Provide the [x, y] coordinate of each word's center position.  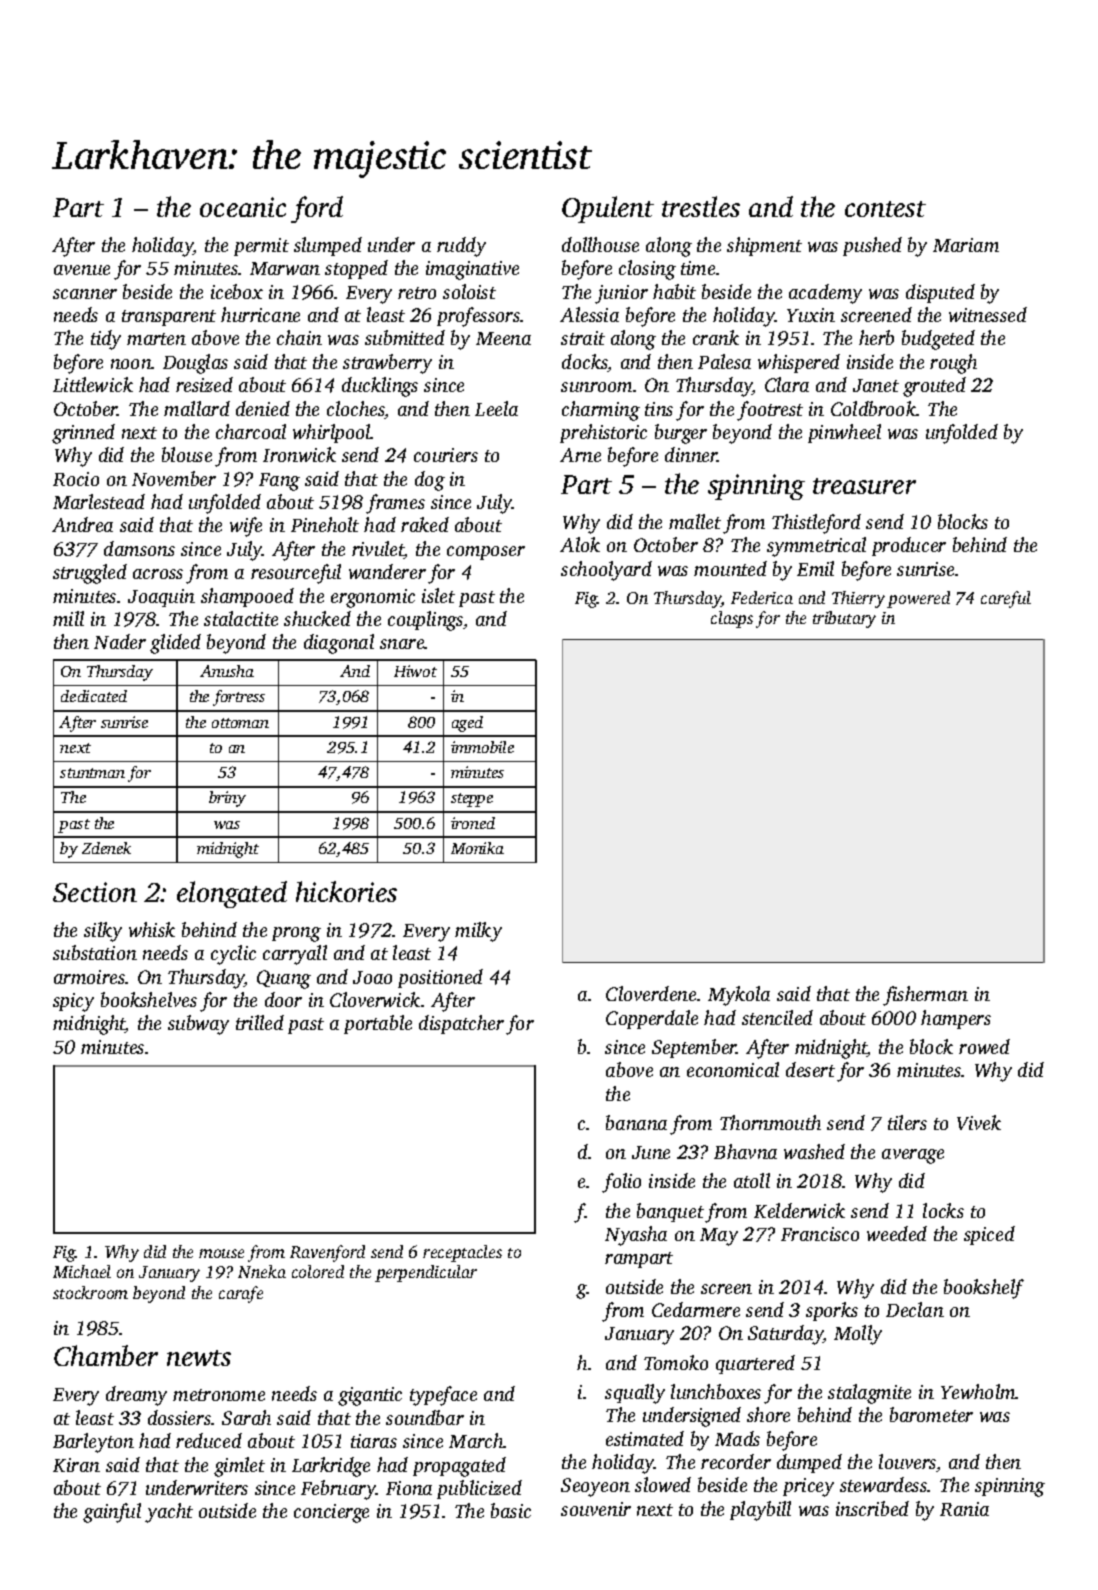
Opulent [608, 209]
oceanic [243, 207]
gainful [112, 1513]
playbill [760, 1511]
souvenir [596, 1509]
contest [885, 209]
